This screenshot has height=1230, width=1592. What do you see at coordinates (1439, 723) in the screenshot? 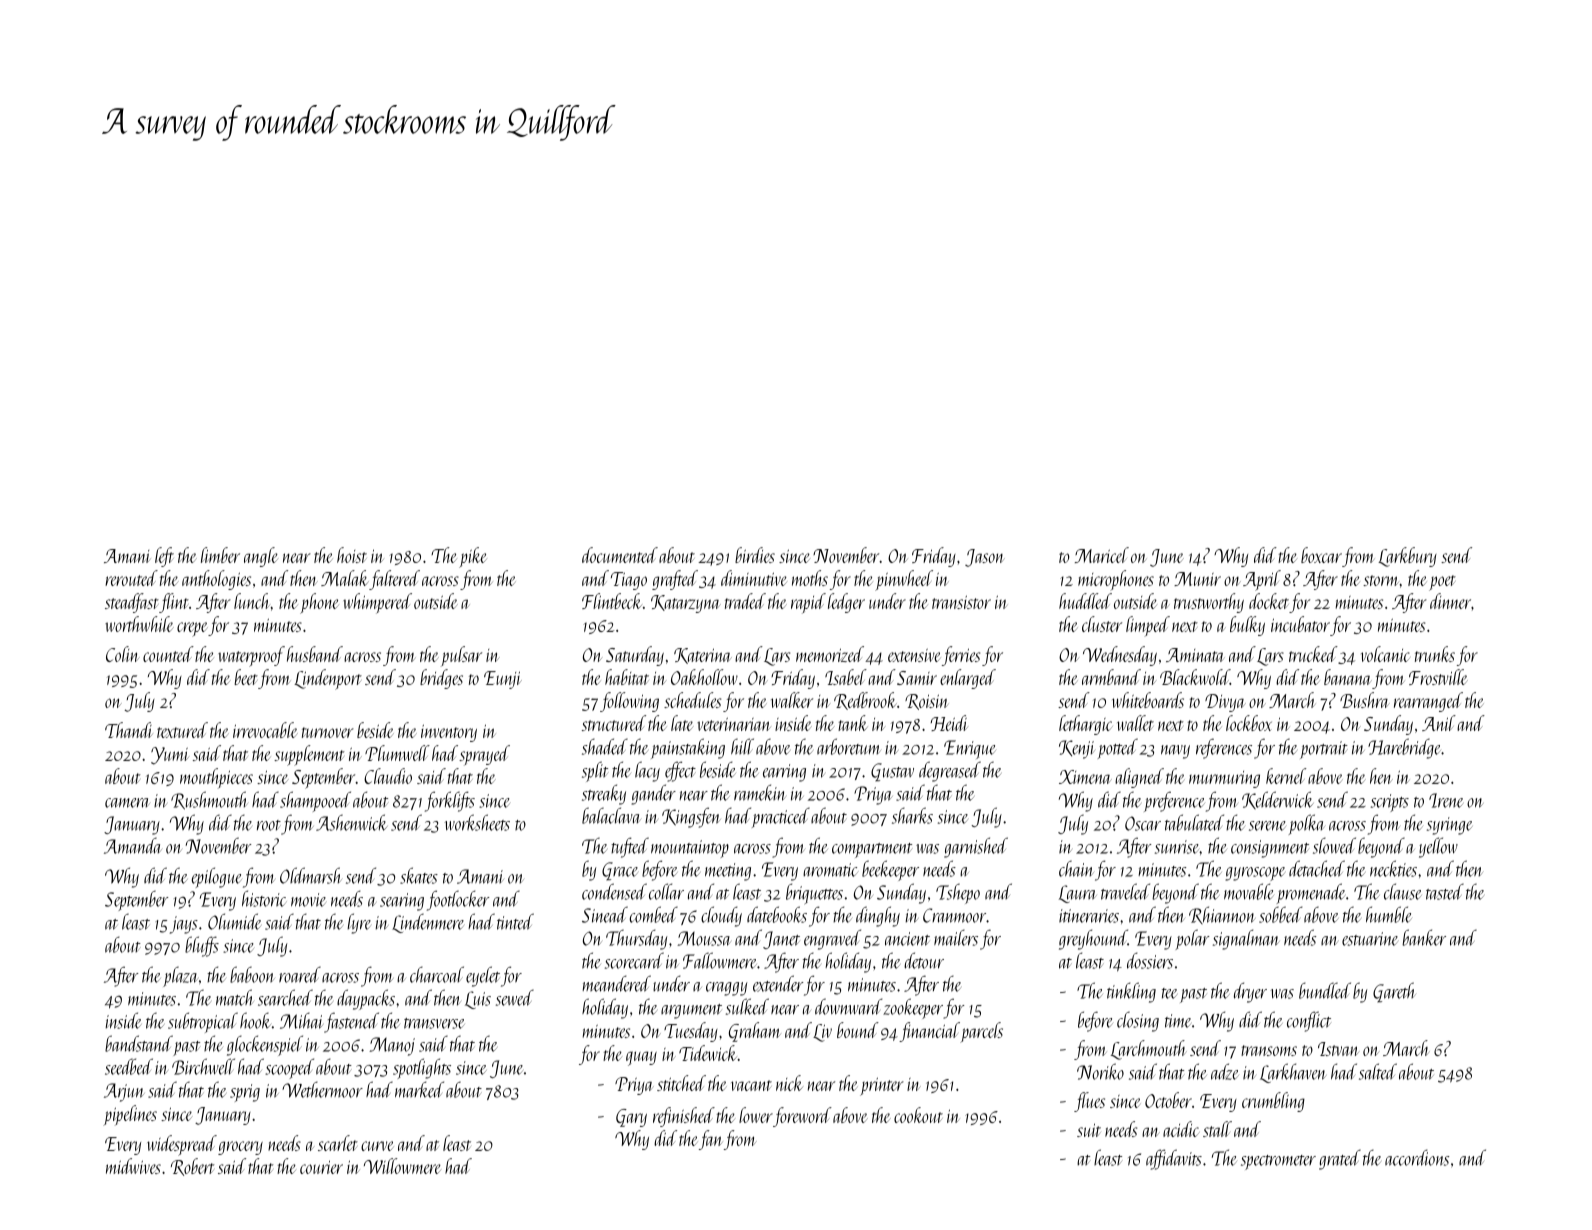
I see `Anil` at bounding box center [1439, 723].
